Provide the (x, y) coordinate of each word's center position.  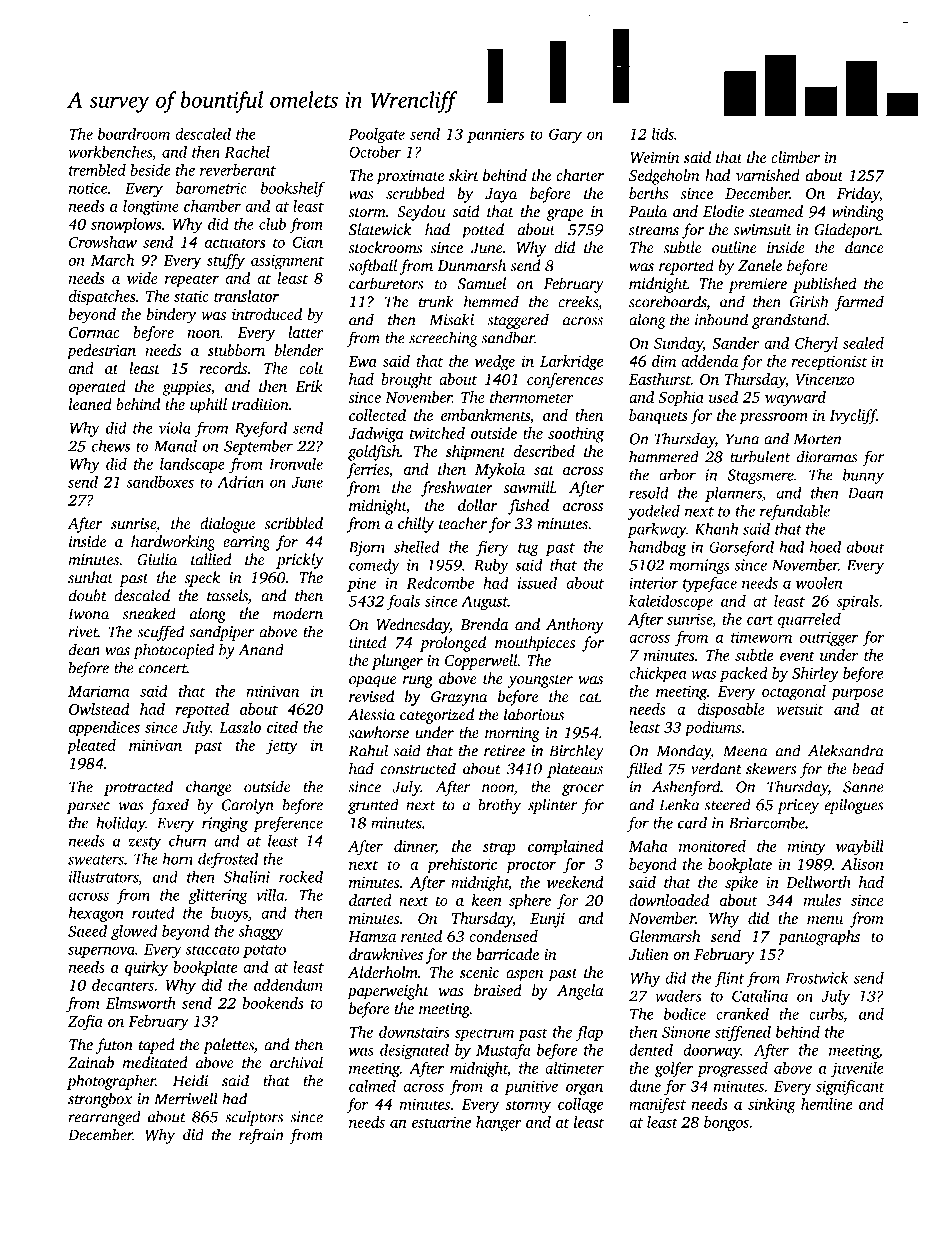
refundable (795, 512)
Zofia (85, 1023)
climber (795, 157)
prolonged (453, 644)
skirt (464, 175)
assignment (287, 262)
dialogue (227, 525)
